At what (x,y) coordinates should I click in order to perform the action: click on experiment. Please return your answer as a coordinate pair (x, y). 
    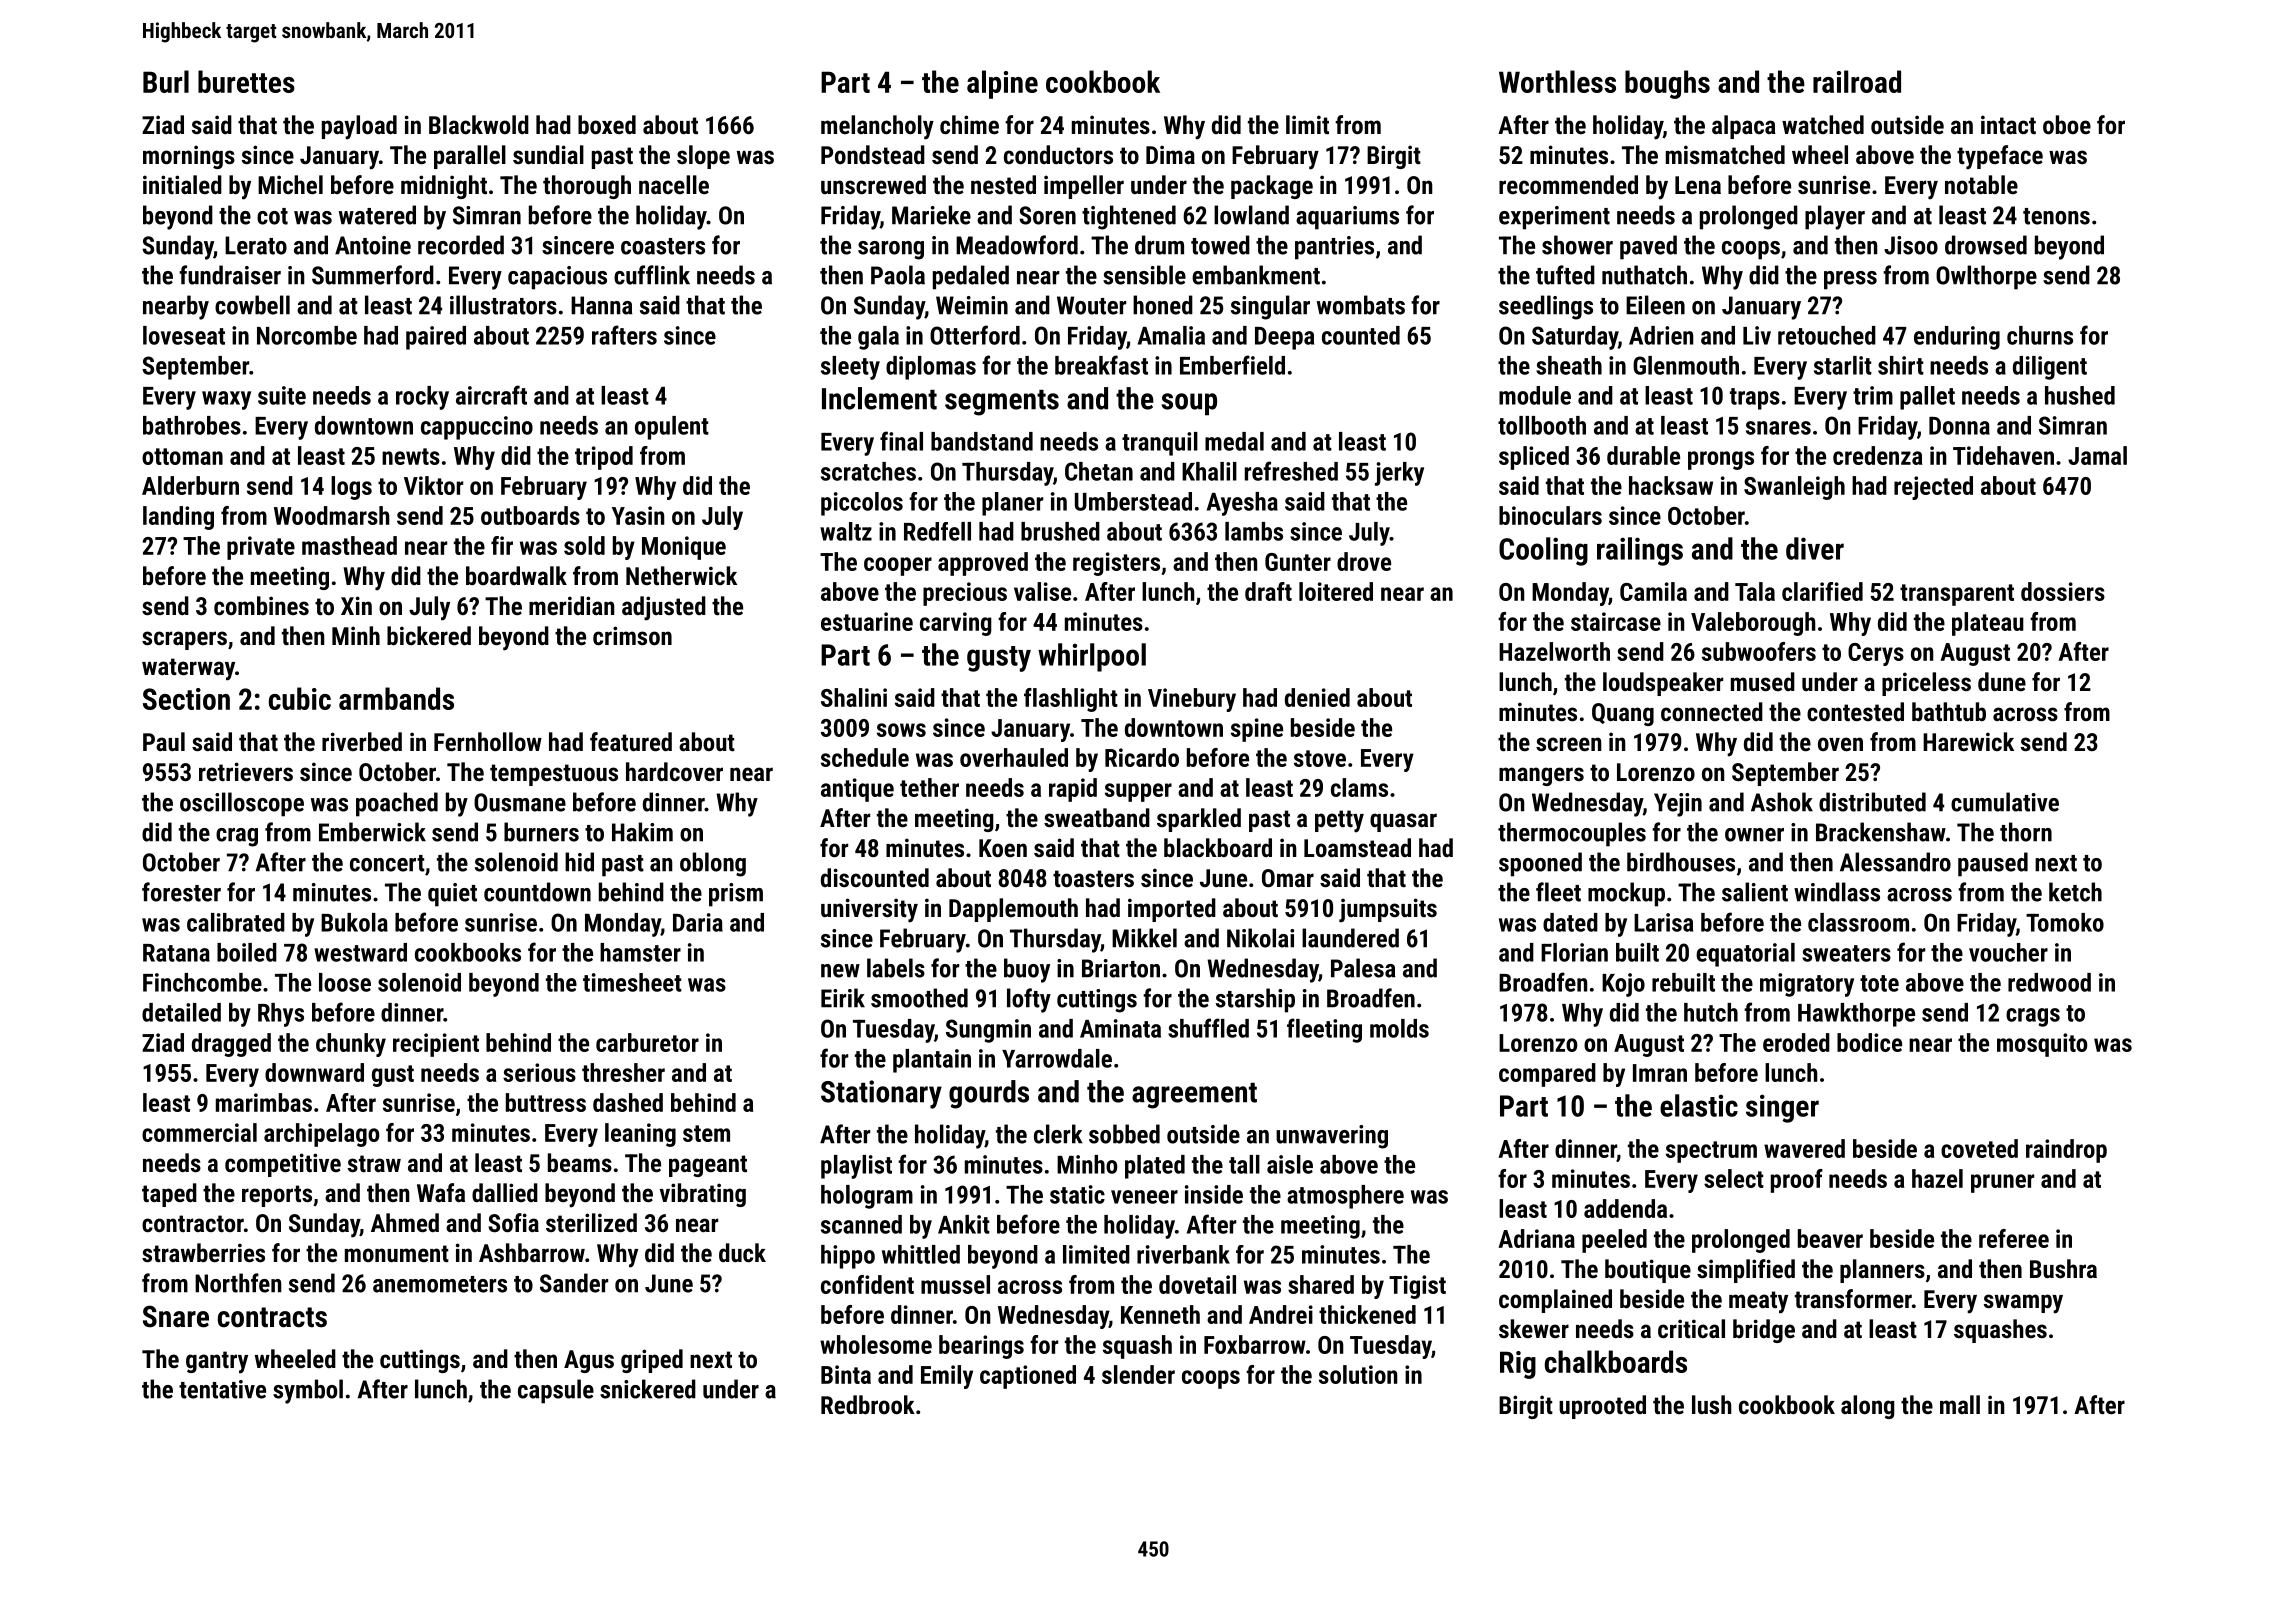
    Looking at the image, I should click on (1554, 218).
